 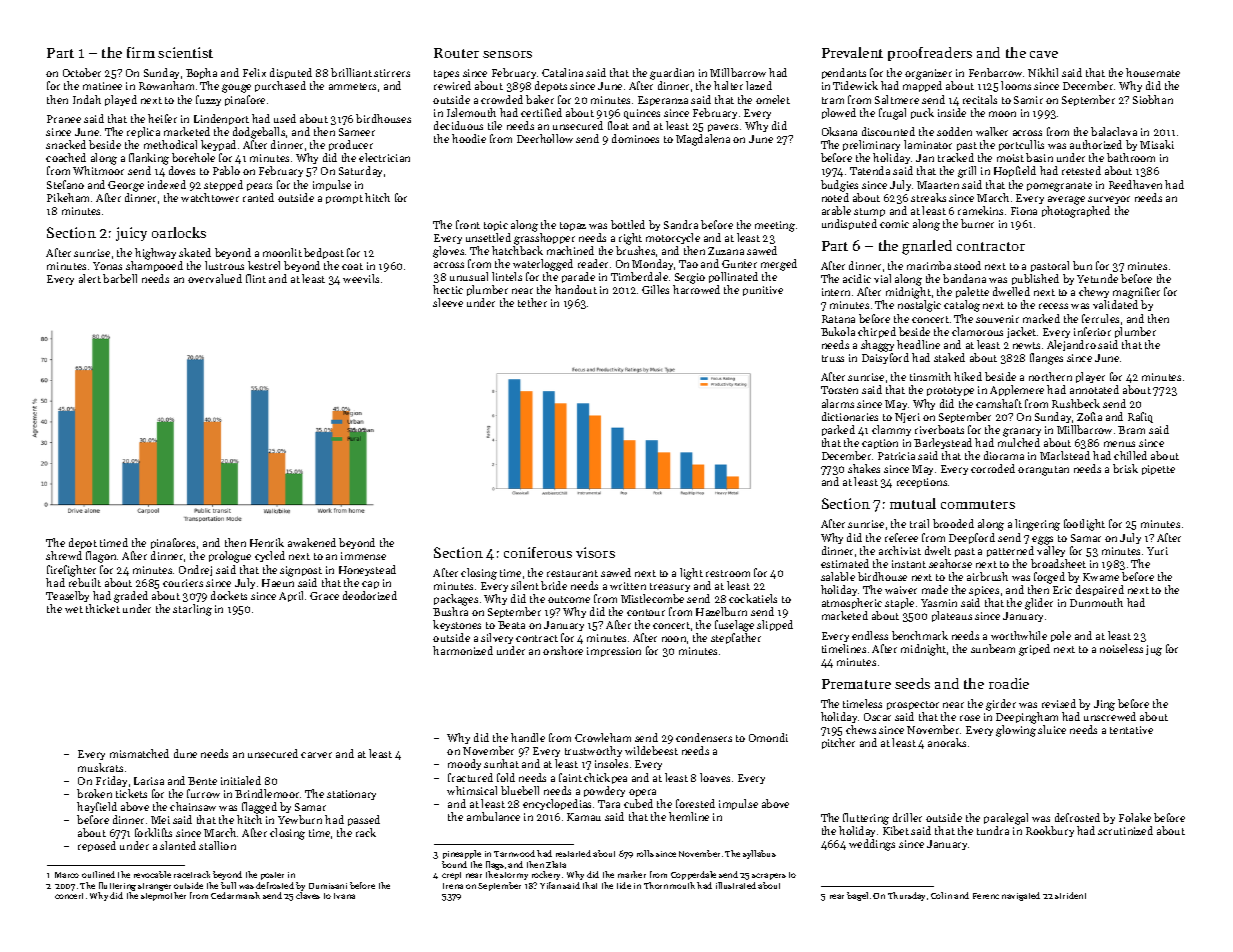 What do you see at coordinates (192, 610) in the screenshot?
I see `starling` at bounding box center [192, 610].
